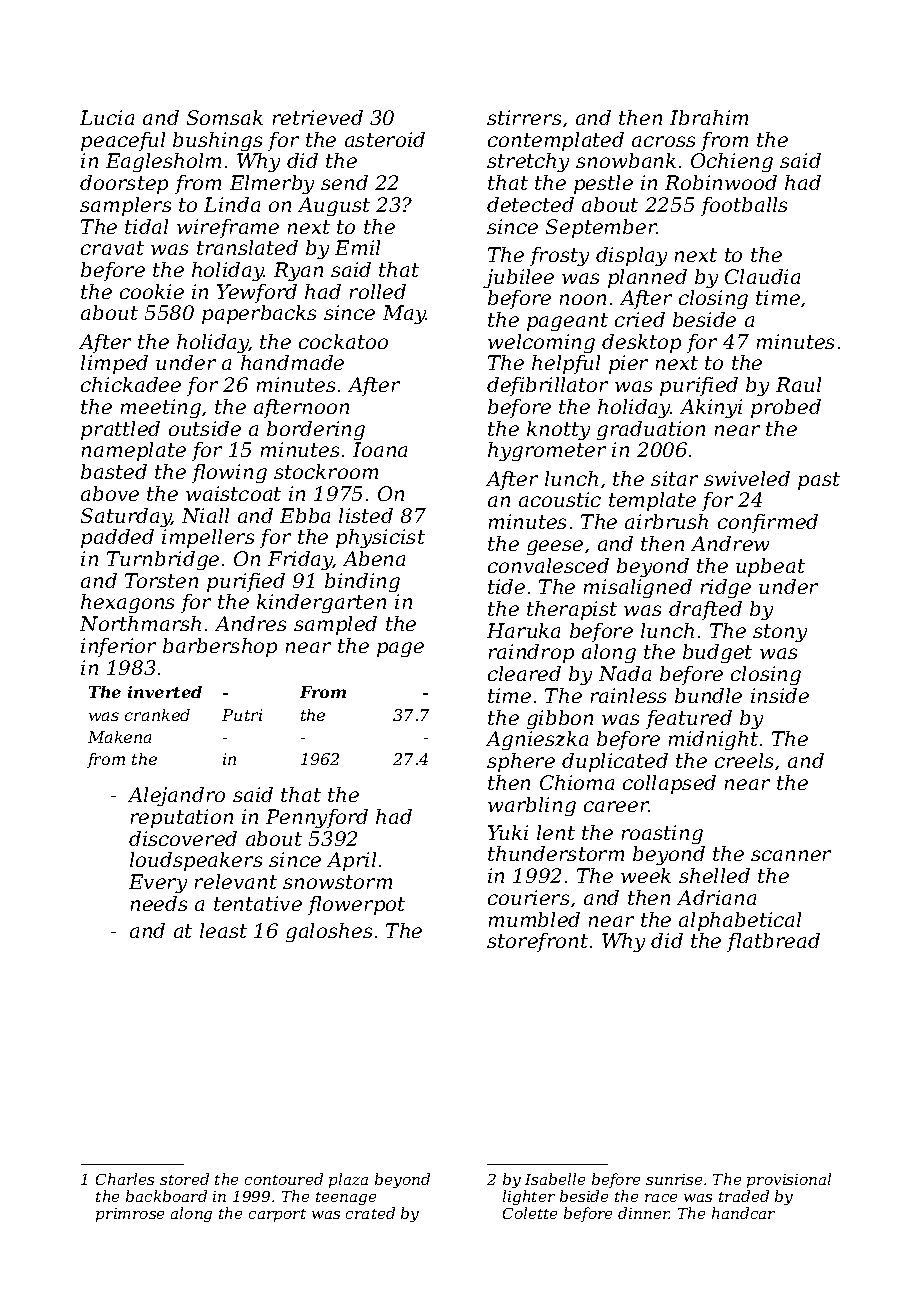 The width and height of the page is (924, 1314). Describe the element at coordinates (130, 1215) in the page. I see `primrose` at that location.
